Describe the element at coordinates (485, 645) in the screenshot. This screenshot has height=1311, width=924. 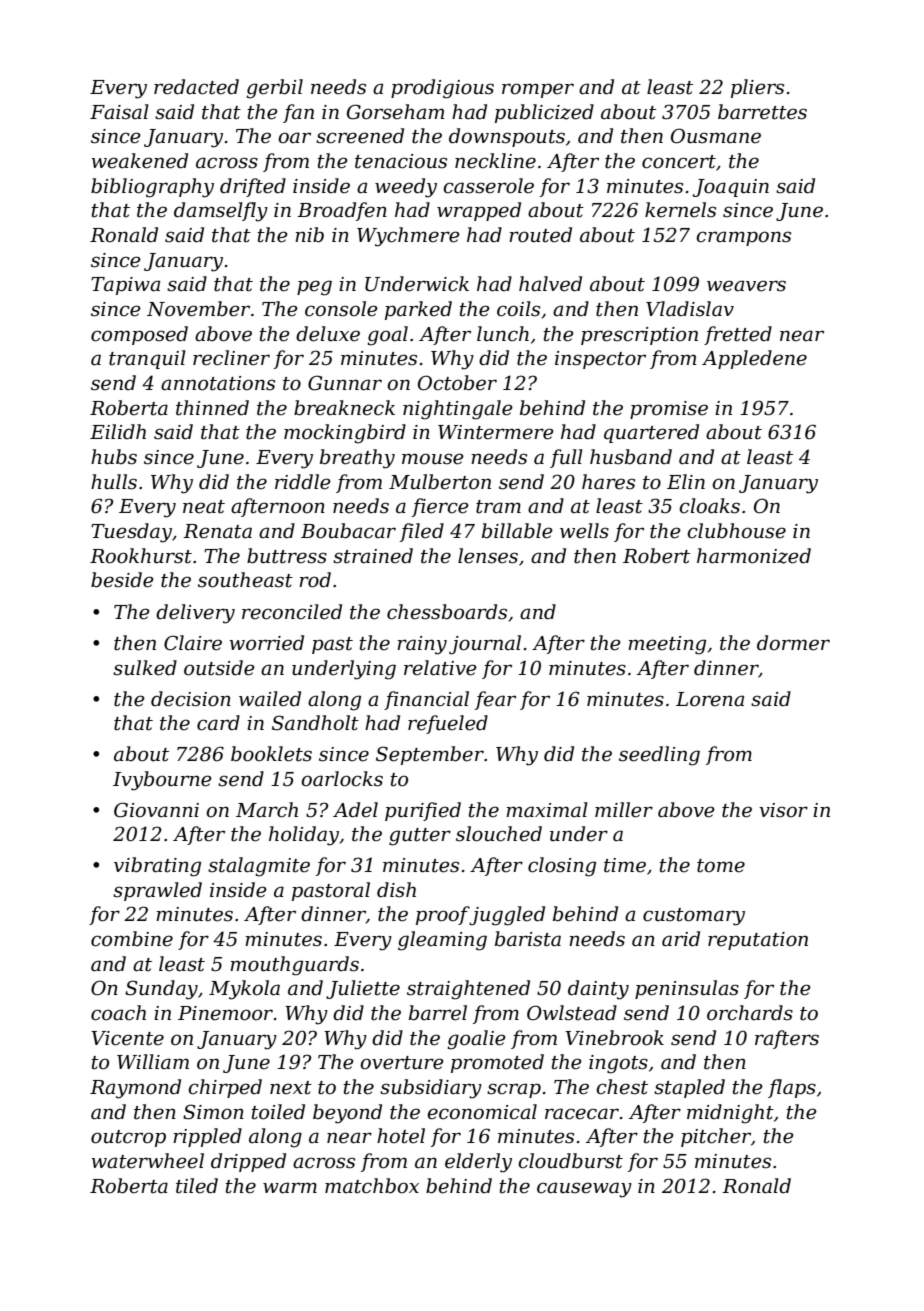
I see `journal` at that location.
